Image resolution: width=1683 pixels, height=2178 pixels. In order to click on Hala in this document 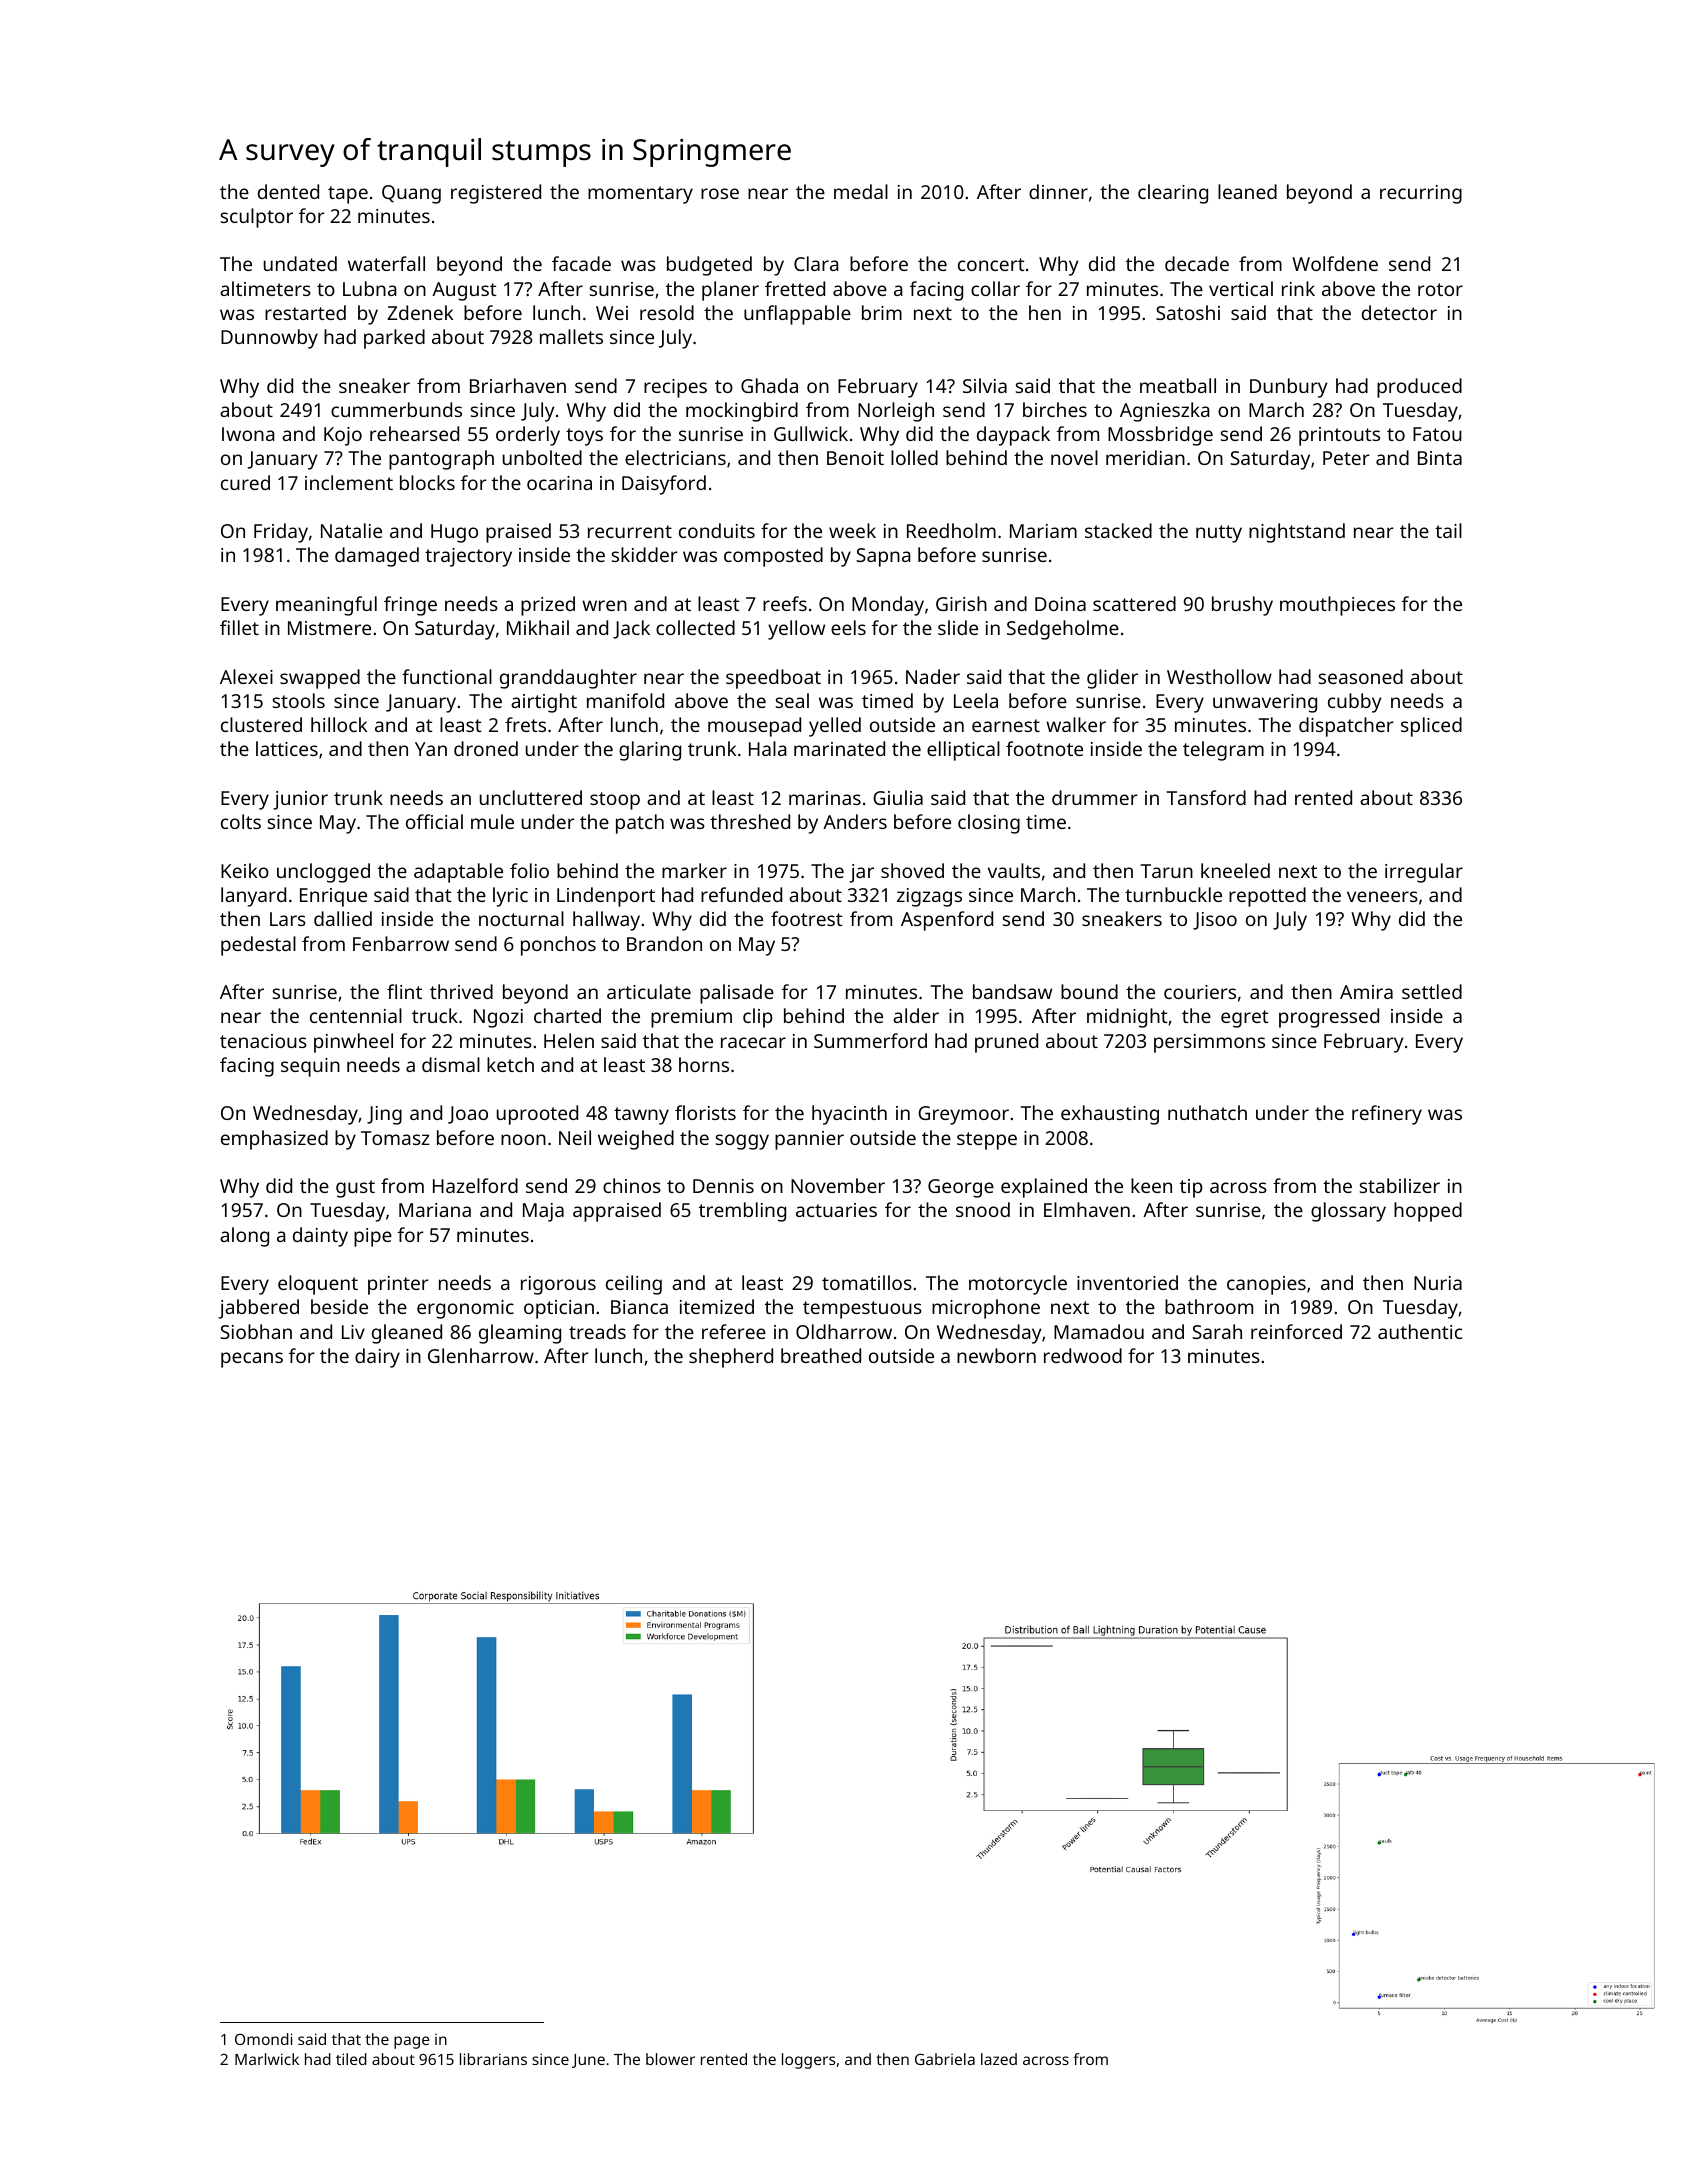, I will do `click(768, 748)`.
